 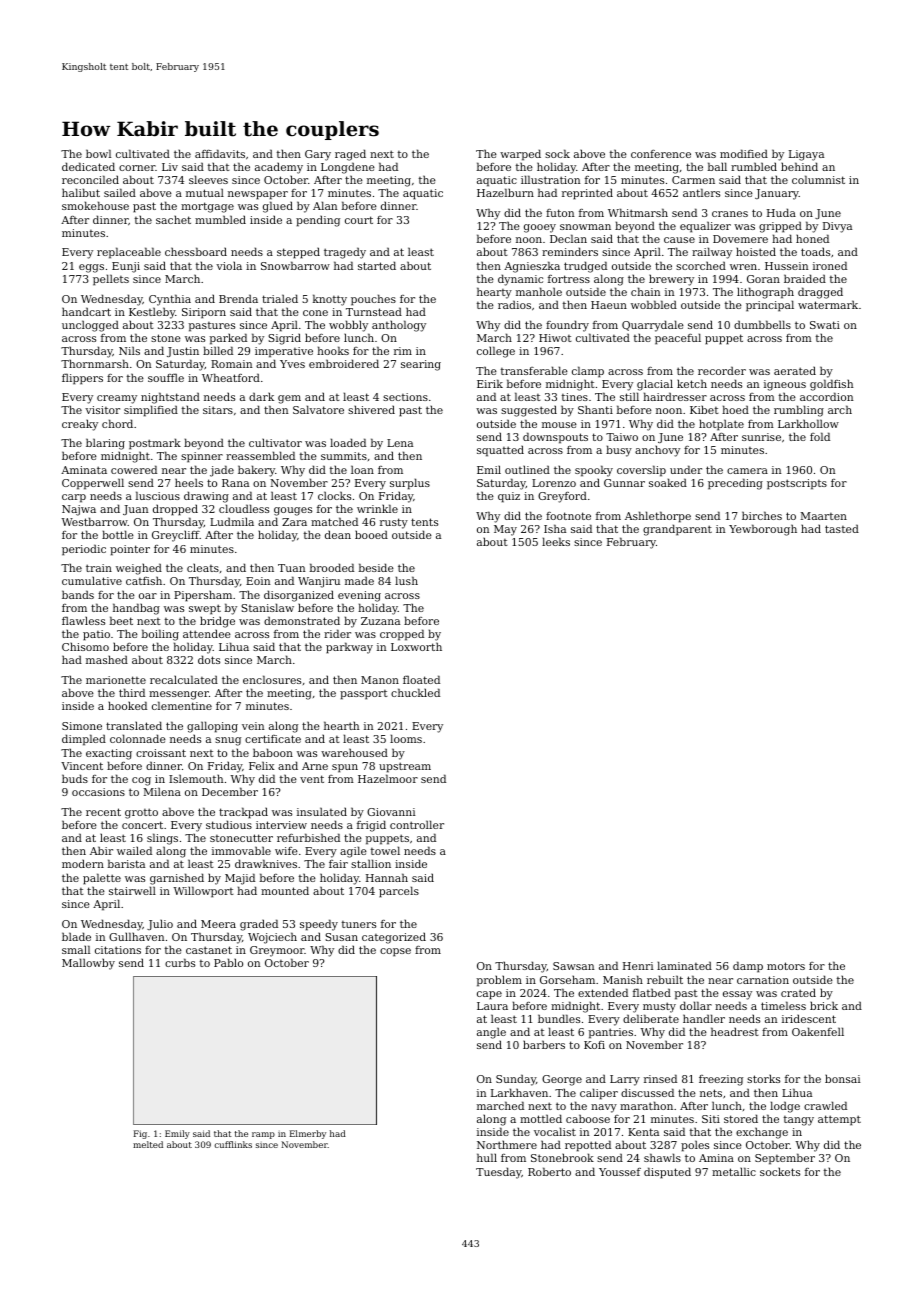 I want to click on recent, so click(x=103, y=812).
